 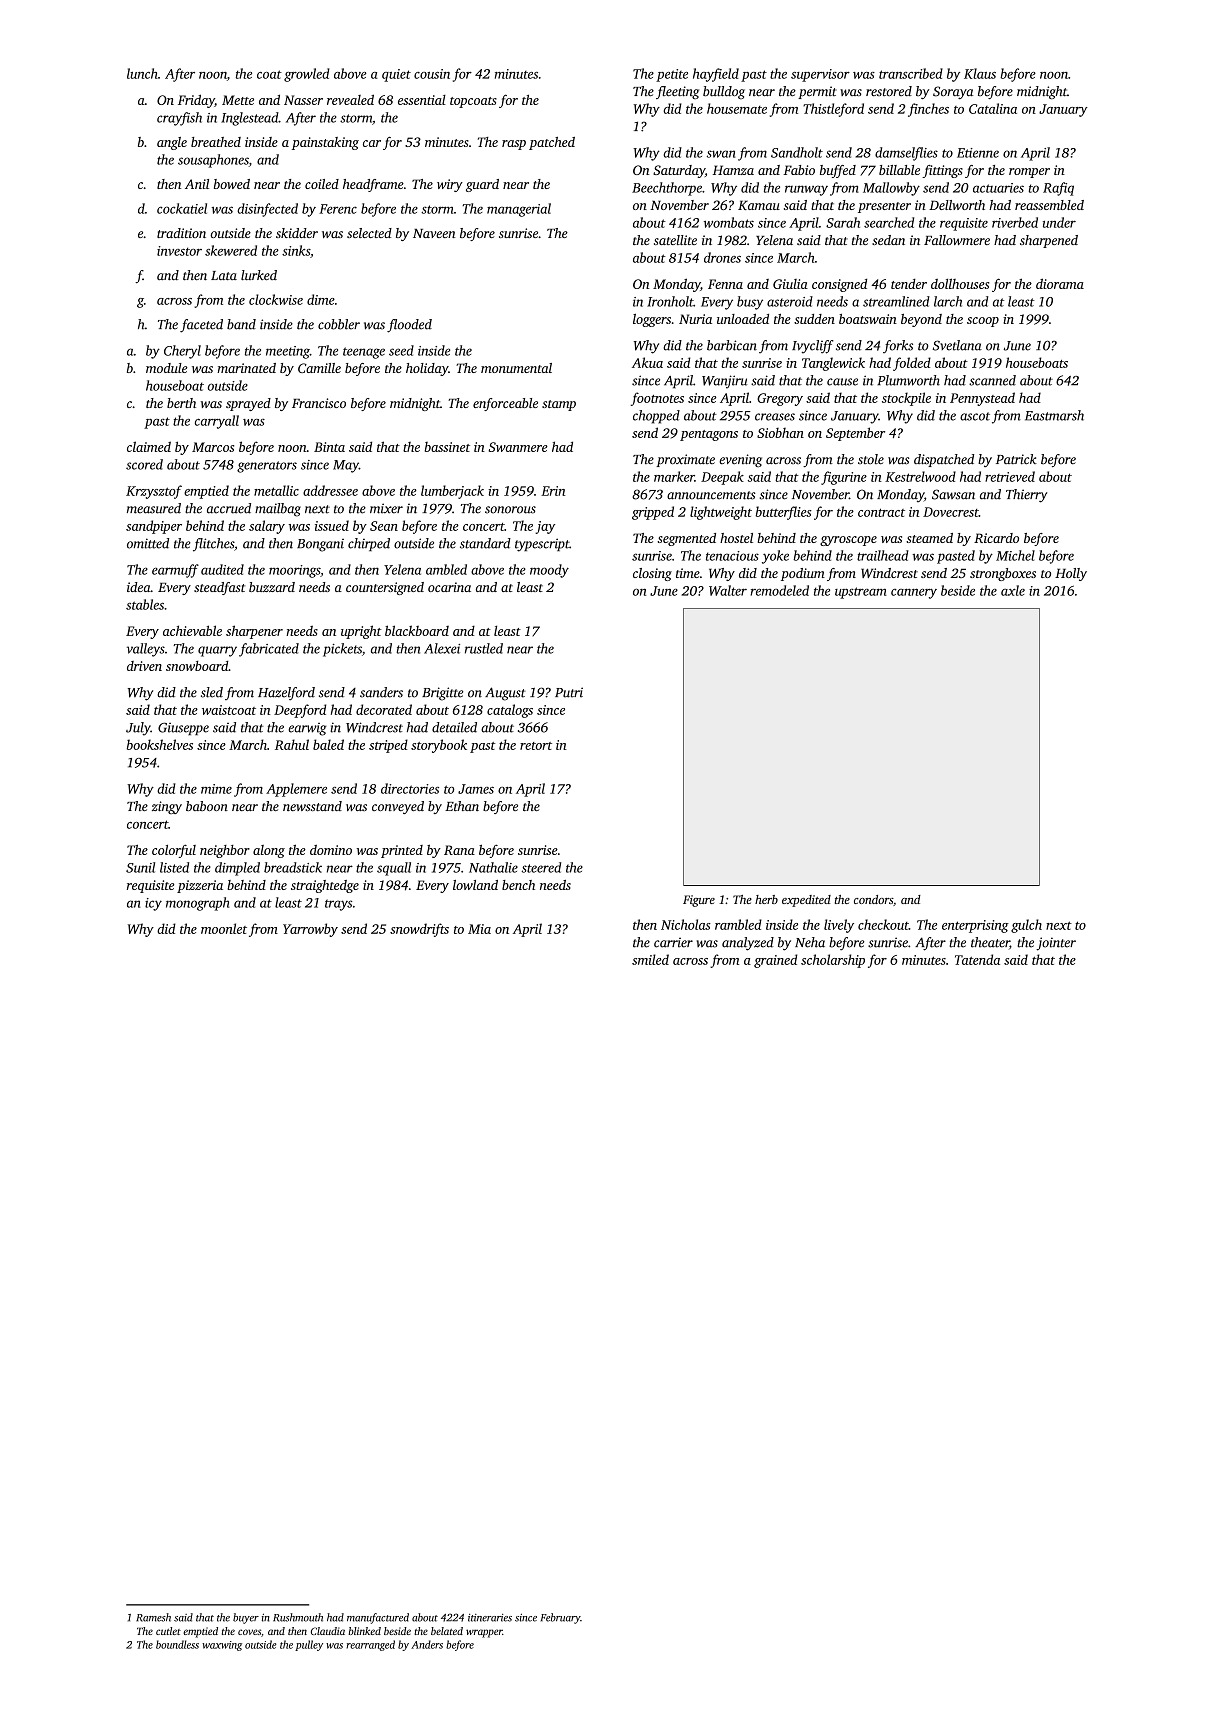 I want to click on grained, so click(x=775, y=961).
